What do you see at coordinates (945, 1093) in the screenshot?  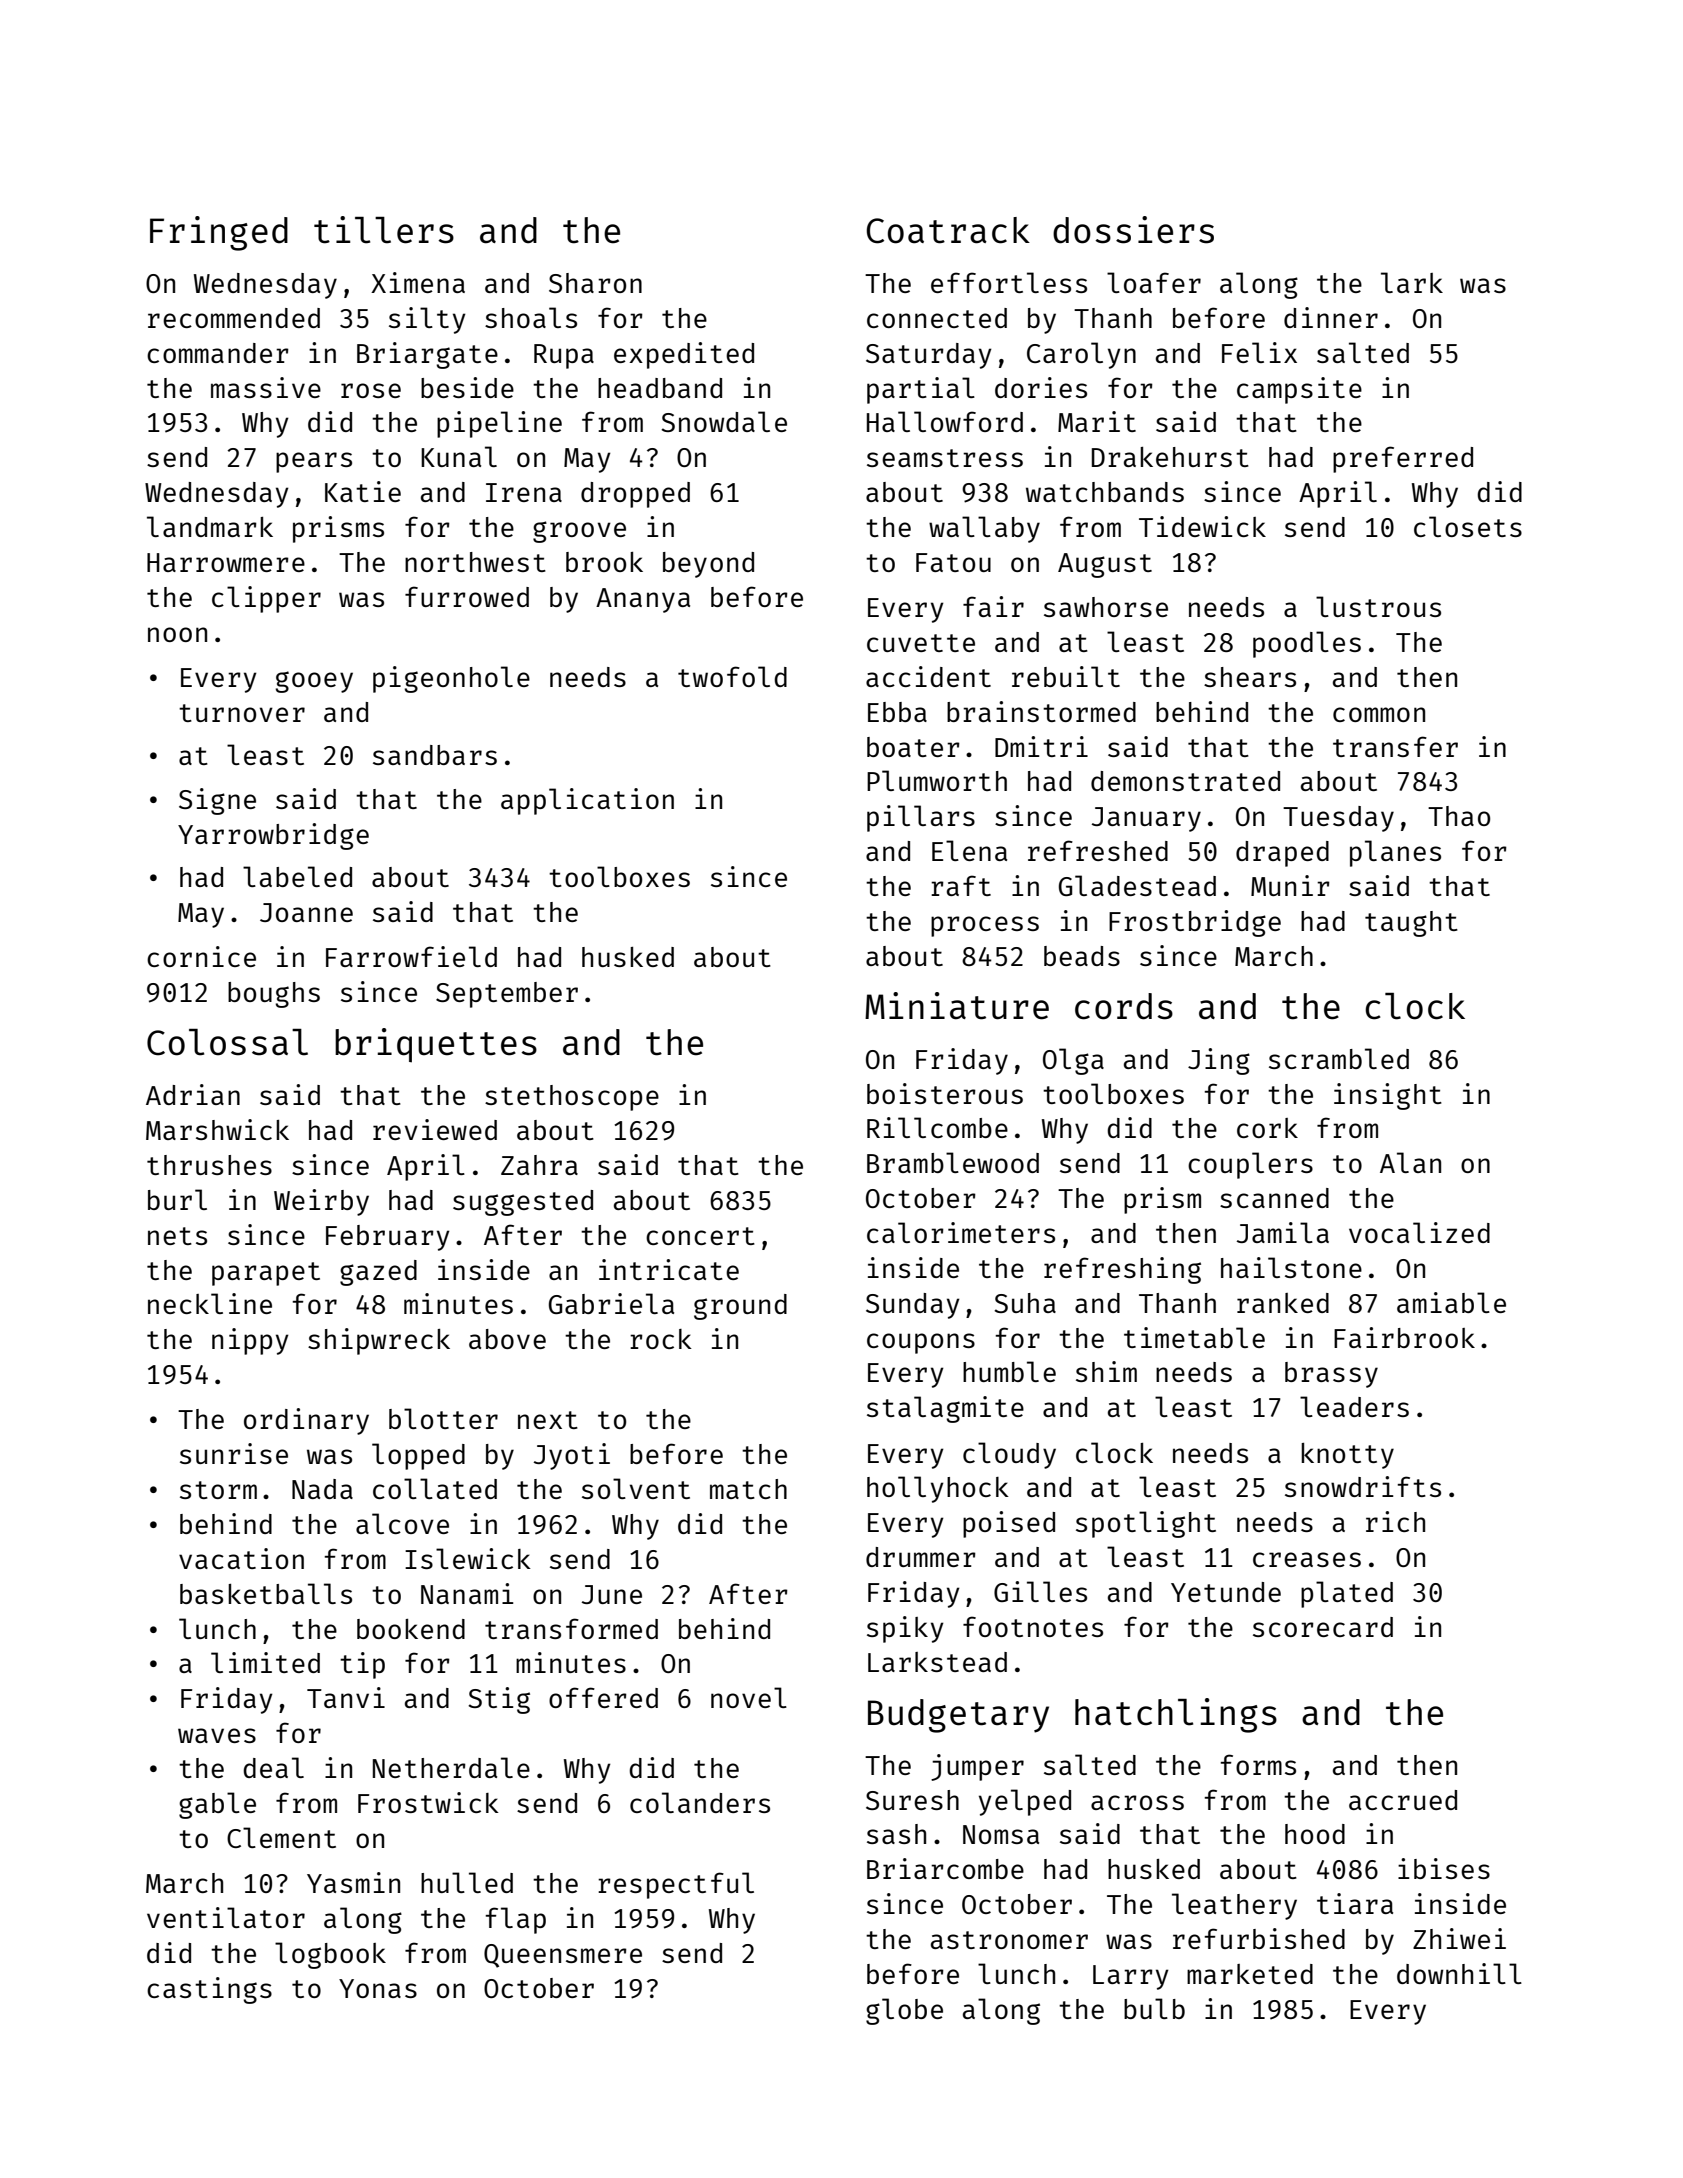 I see `boisterous` at bounding box center [945, 1093].
